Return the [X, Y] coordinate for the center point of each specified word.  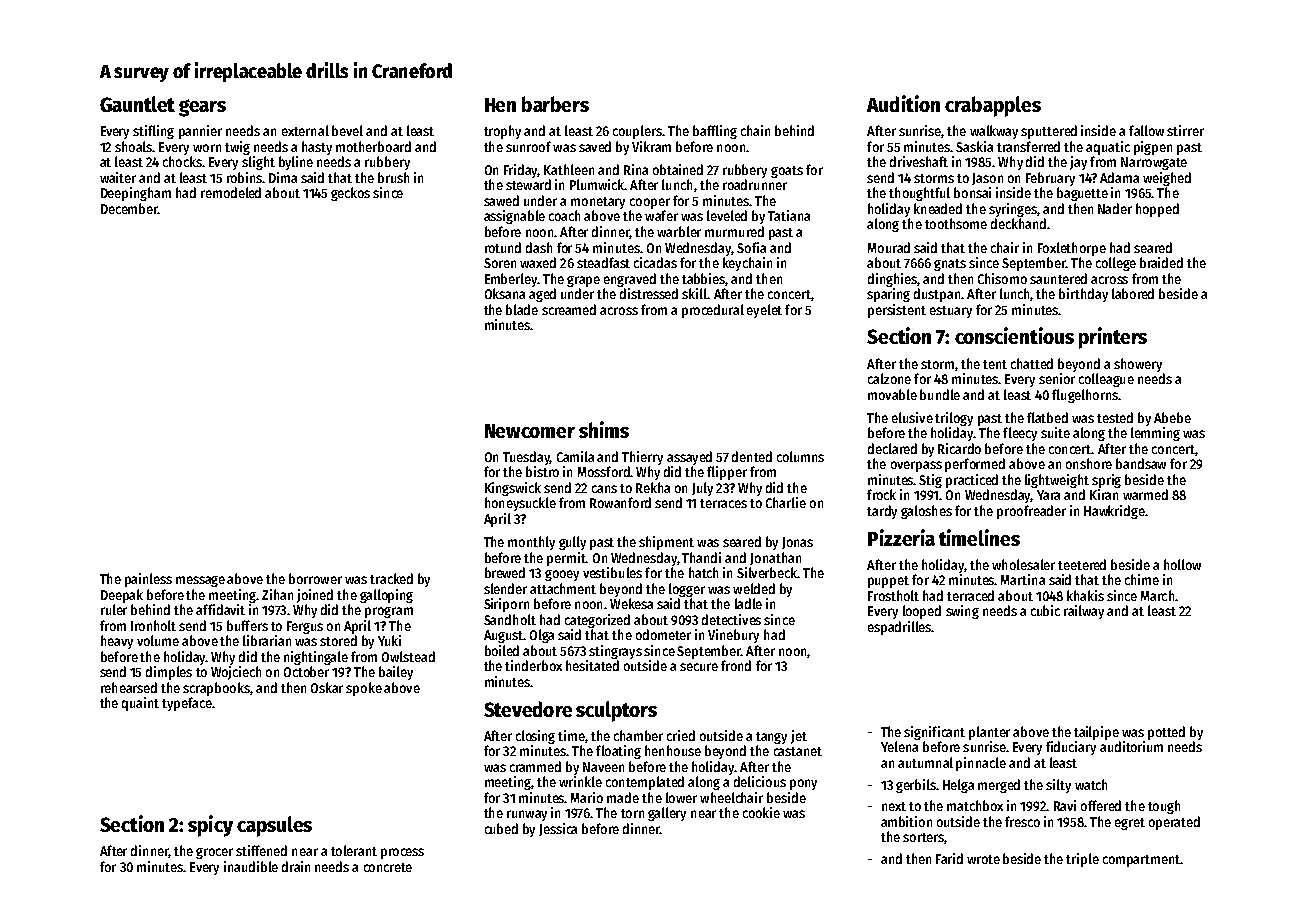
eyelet [764, 311]
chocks [182, 161]
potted [1166, 733]
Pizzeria [901, 537]
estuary [951, 312]
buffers [247, 625]
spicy [210, 826]
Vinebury [733, 636]
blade [522, 309]
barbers [555, 104]
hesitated [592, 665]
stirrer [1185, 130]
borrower [315, 578]
